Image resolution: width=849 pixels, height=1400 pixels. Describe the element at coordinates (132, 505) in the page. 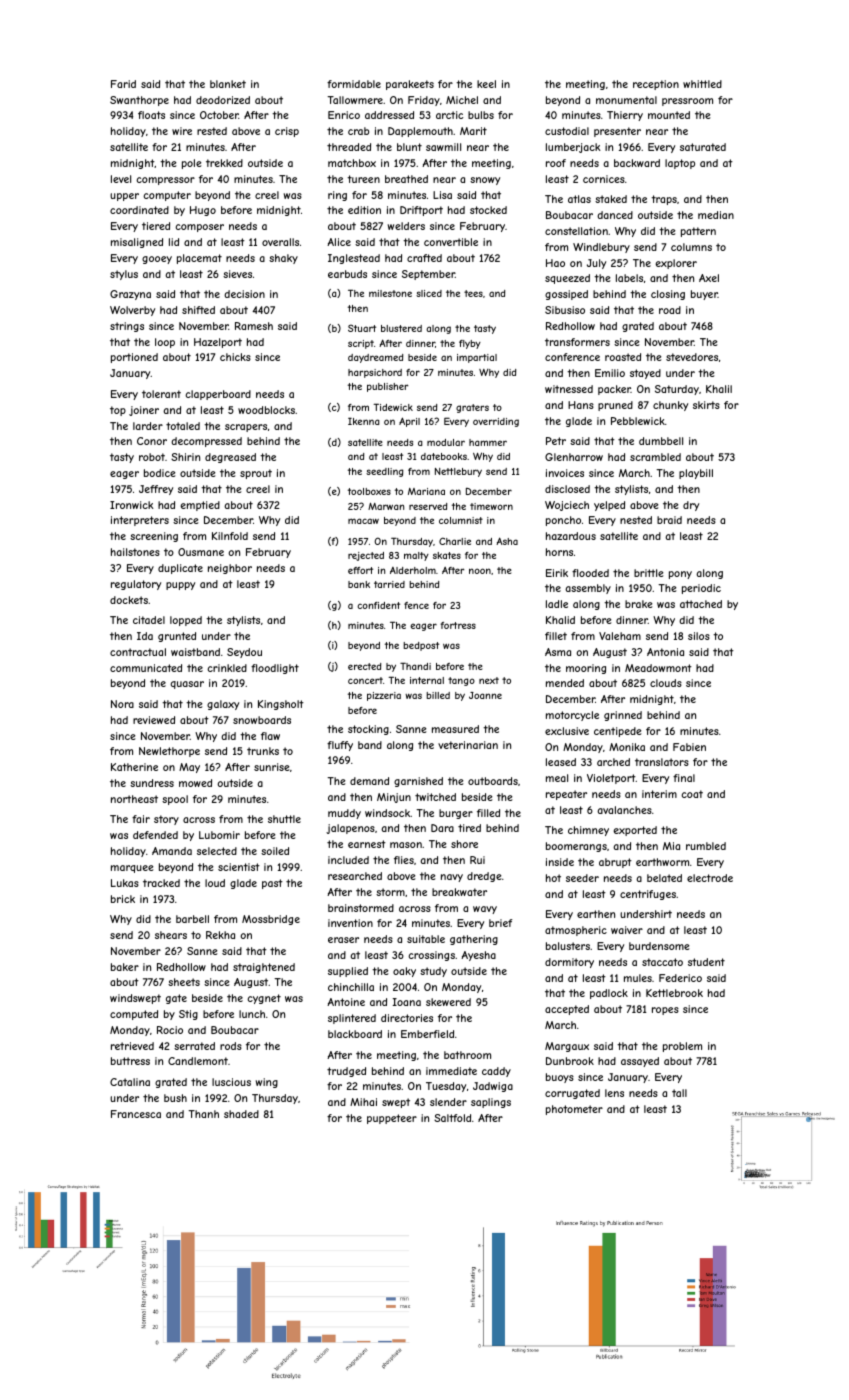

I see `Ironwick` at that location.
